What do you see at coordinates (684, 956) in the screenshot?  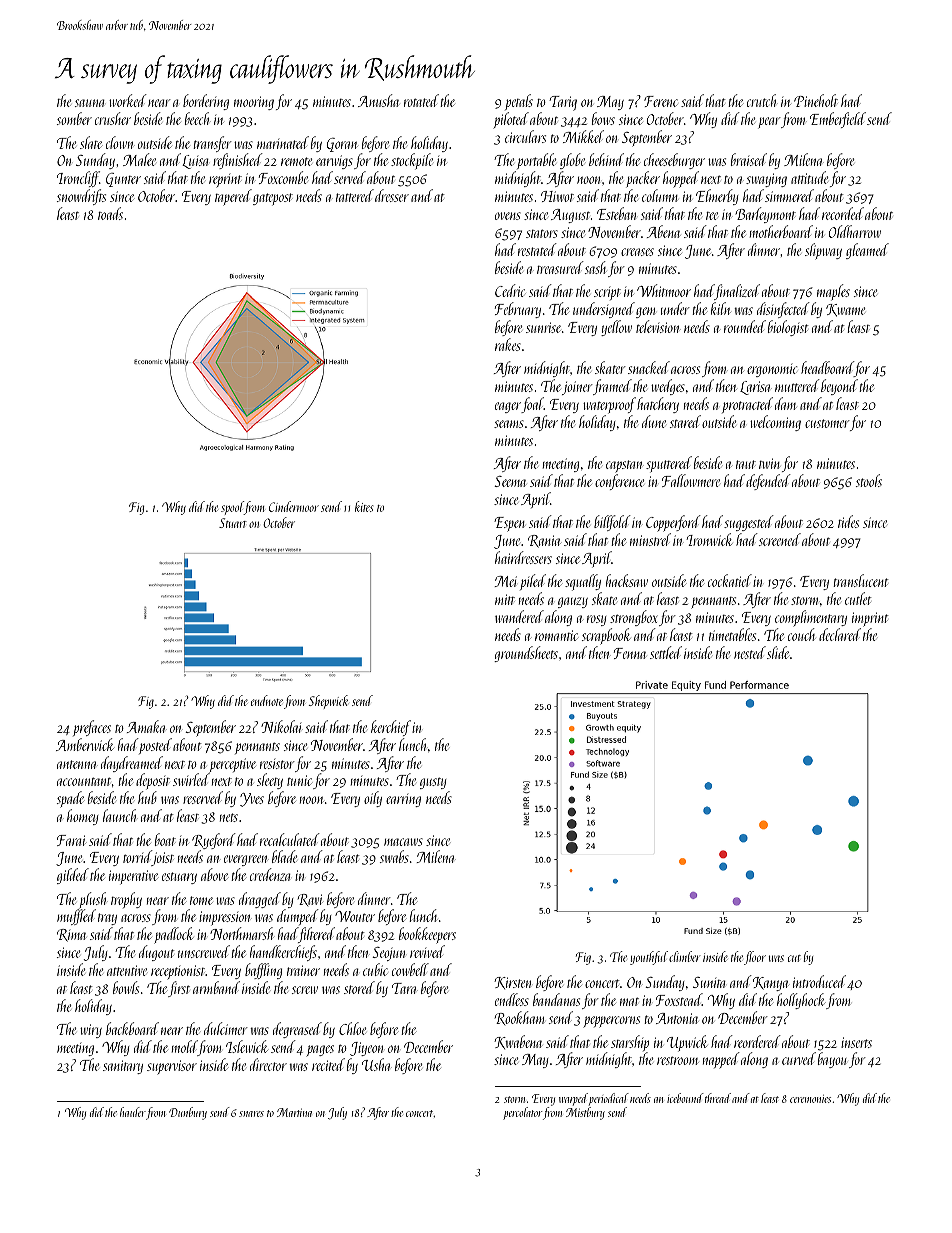 I see `climber` at bounding box center [684, 956].
